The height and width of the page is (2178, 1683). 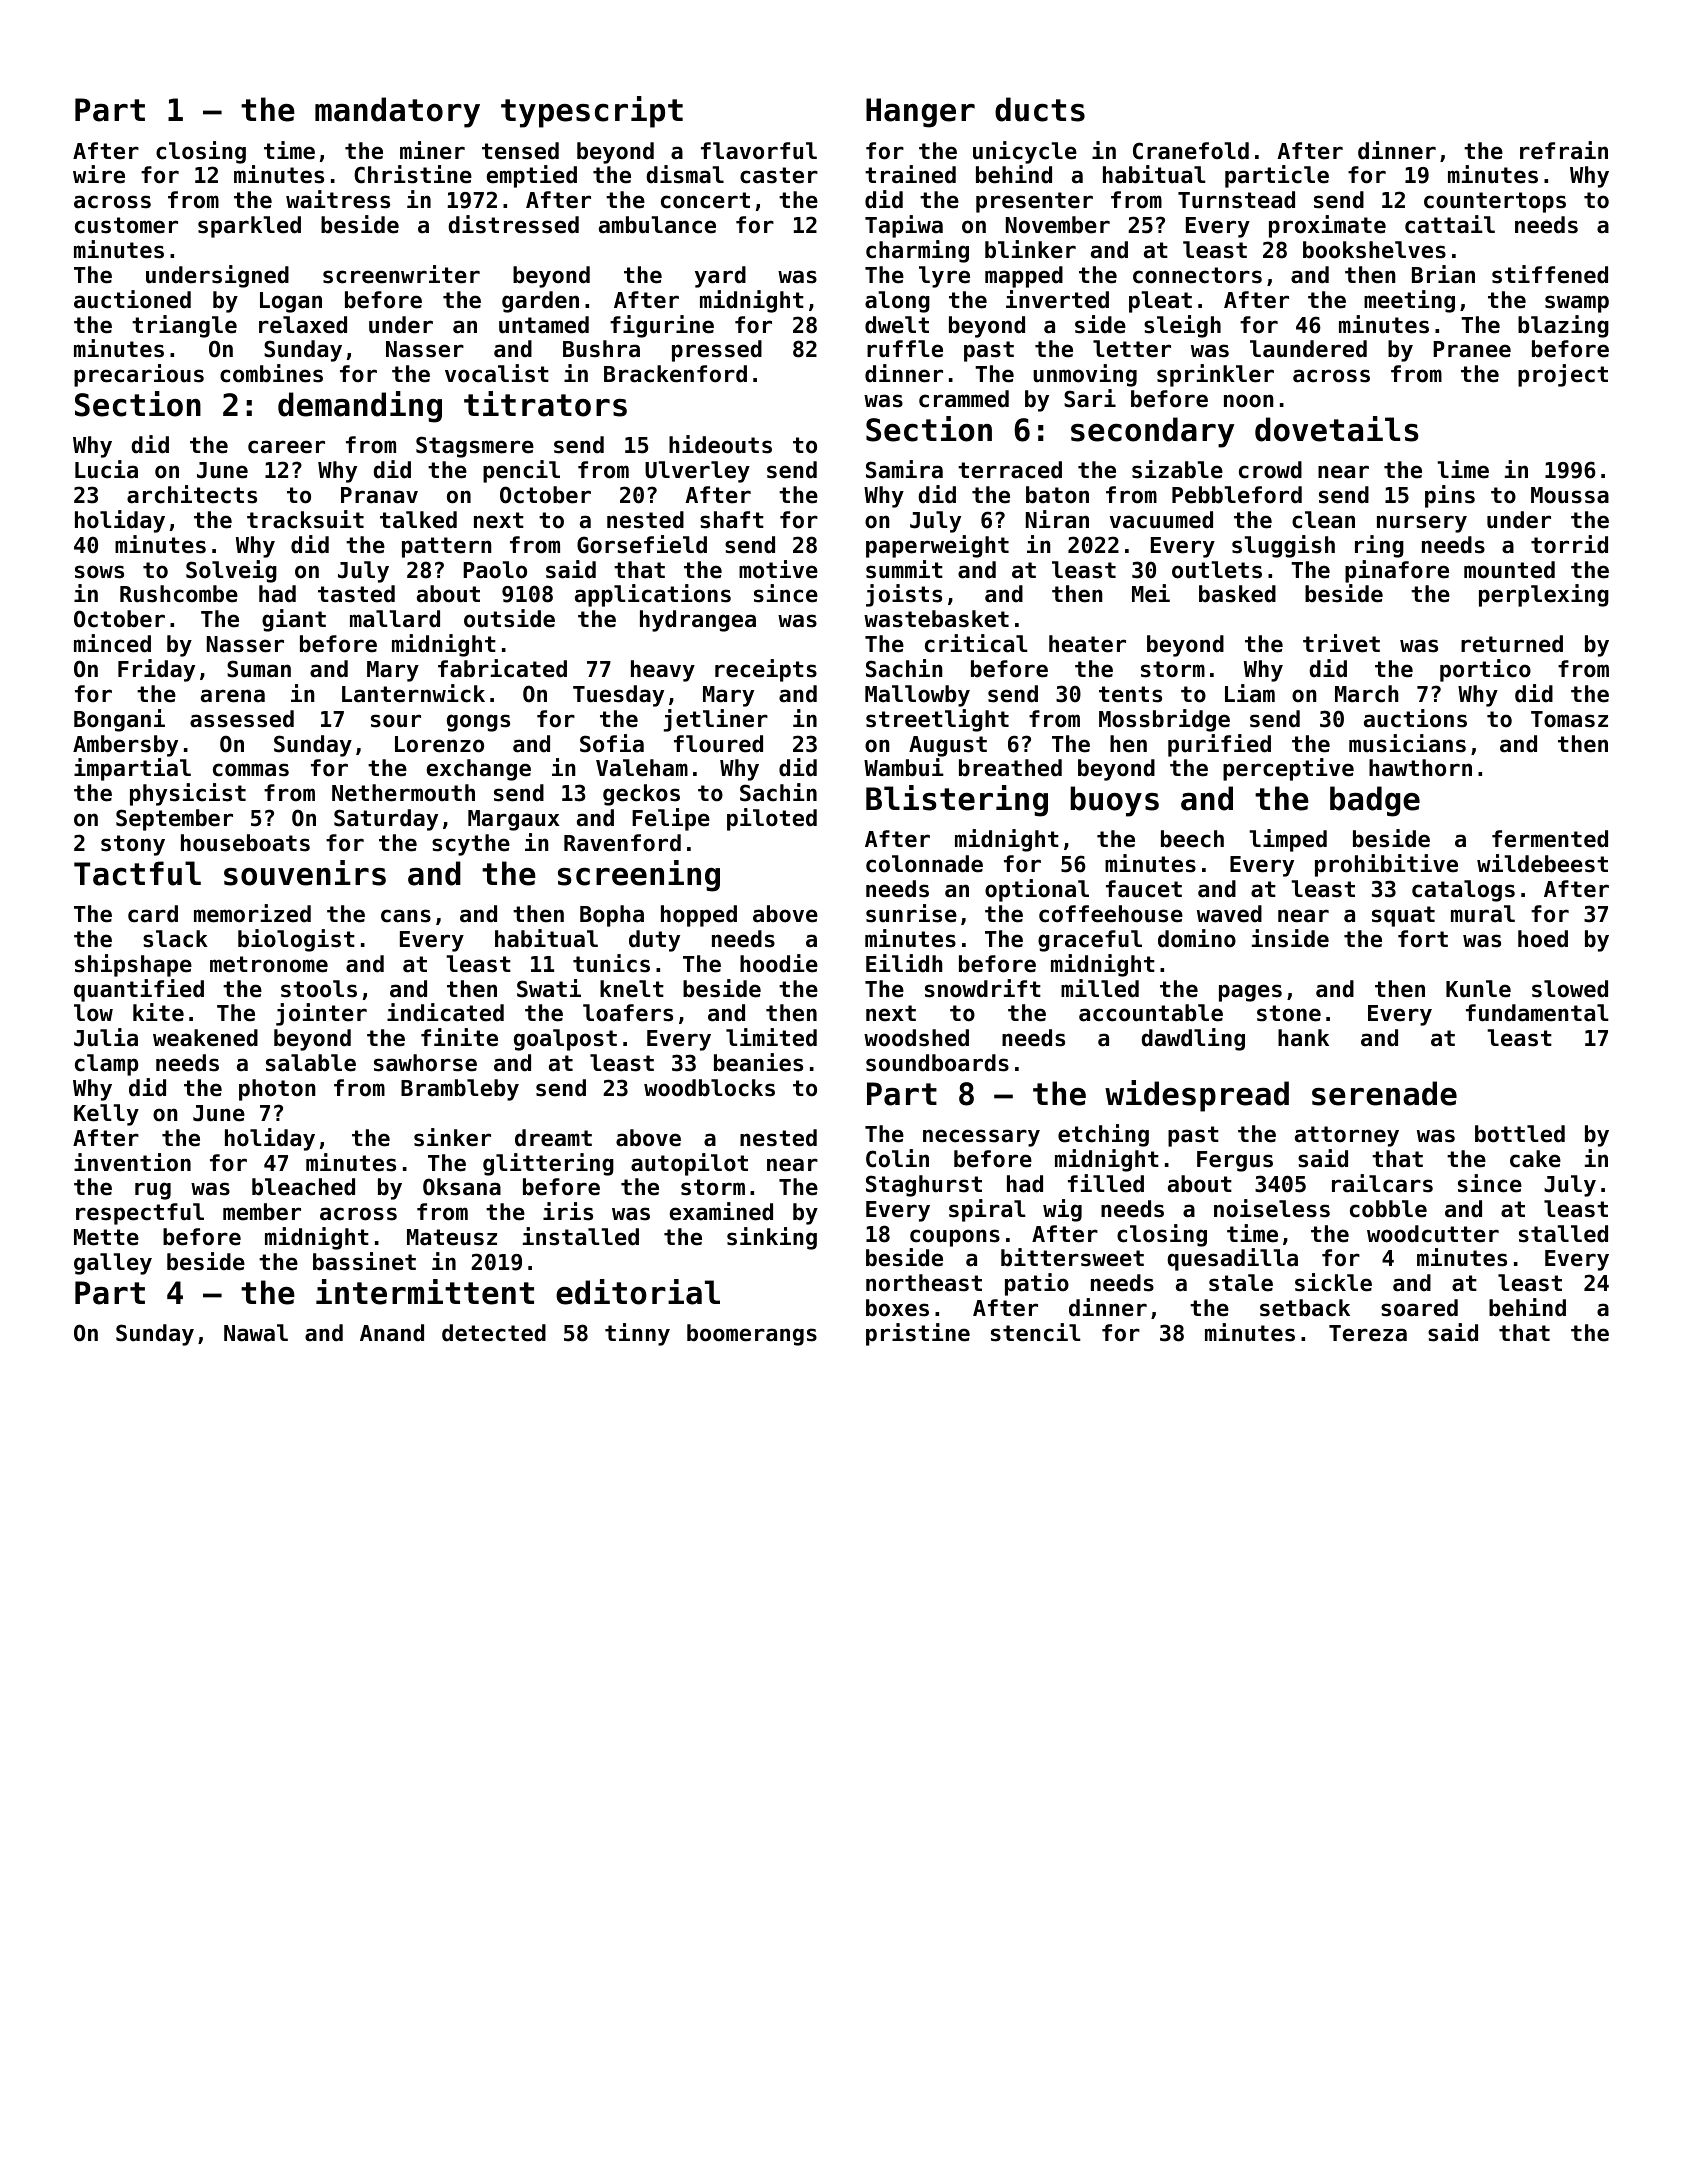 What do you see at coordinates (779, 175) in the page?
I see `caster` at bounding box center [779, 175].
